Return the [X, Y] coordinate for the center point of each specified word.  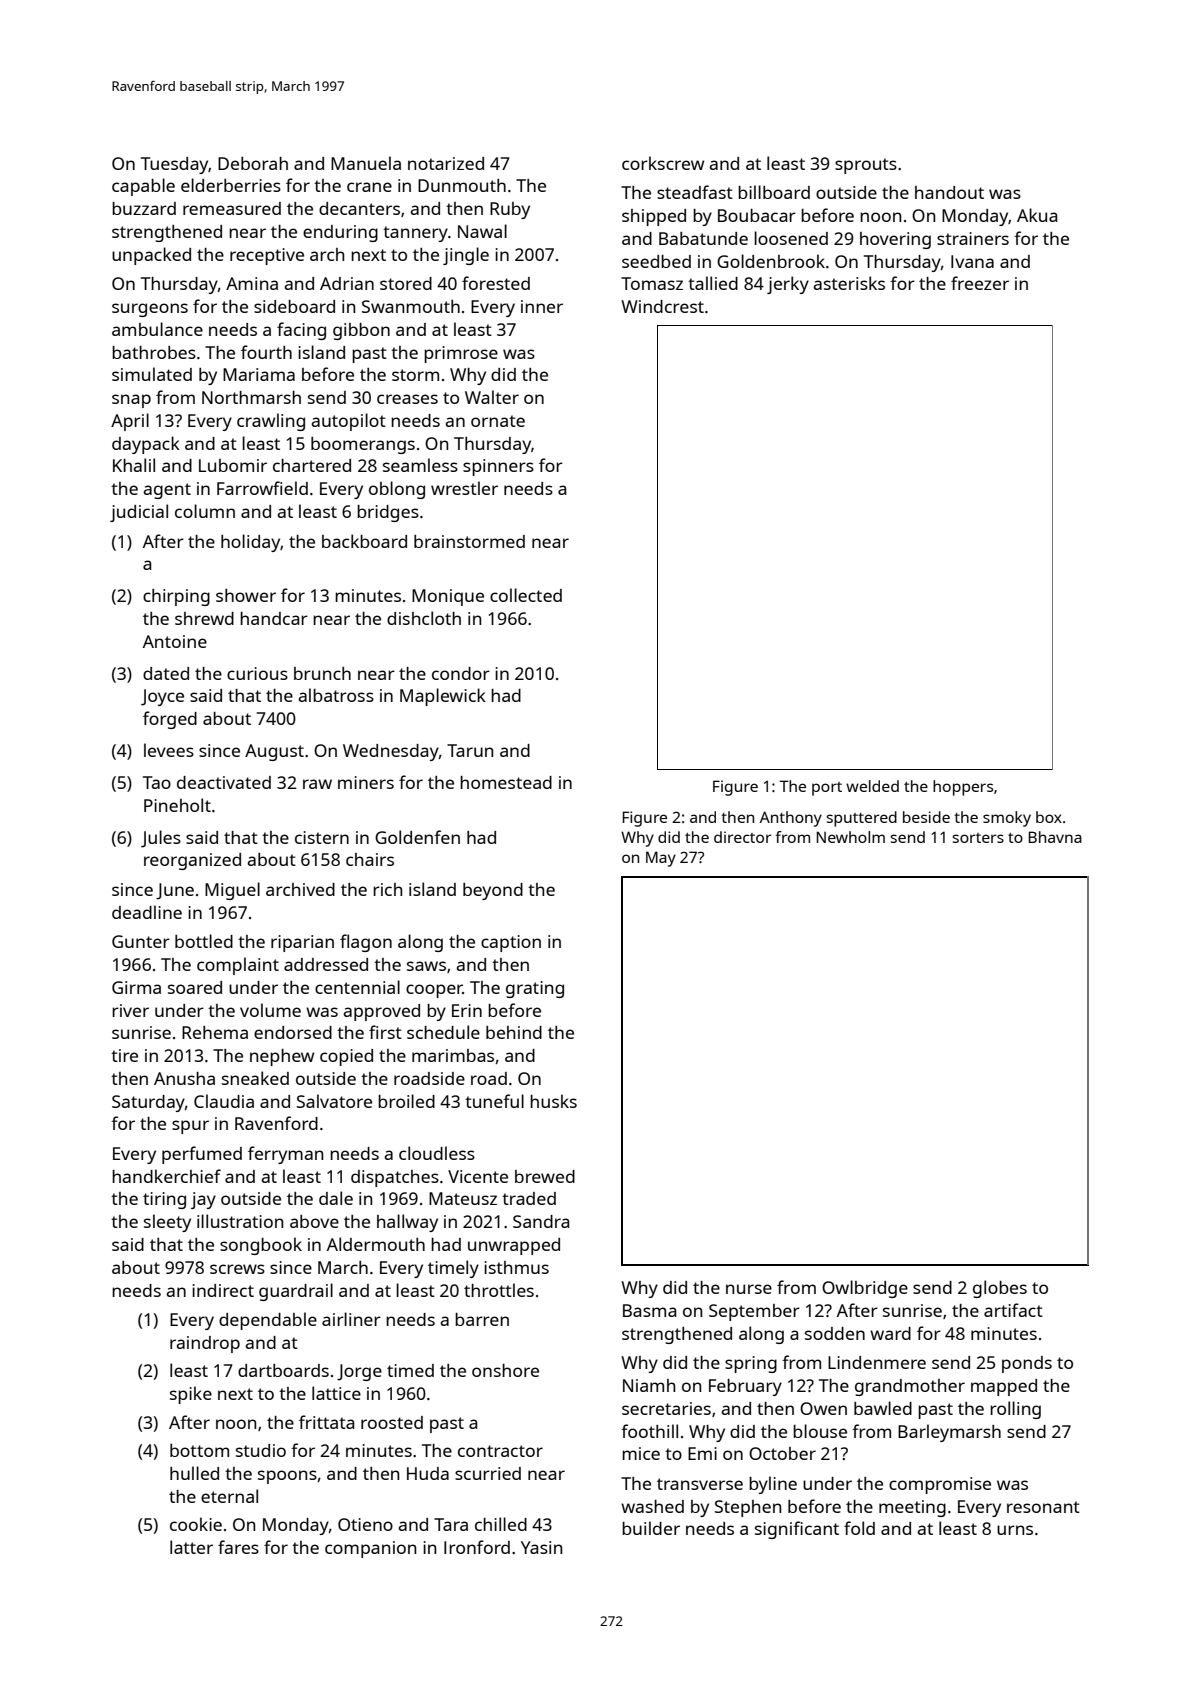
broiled [406, 1101]
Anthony [791, 819]
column [205, 511]
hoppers [963, 788]
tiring [164, 1200]
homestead [506, 782]
